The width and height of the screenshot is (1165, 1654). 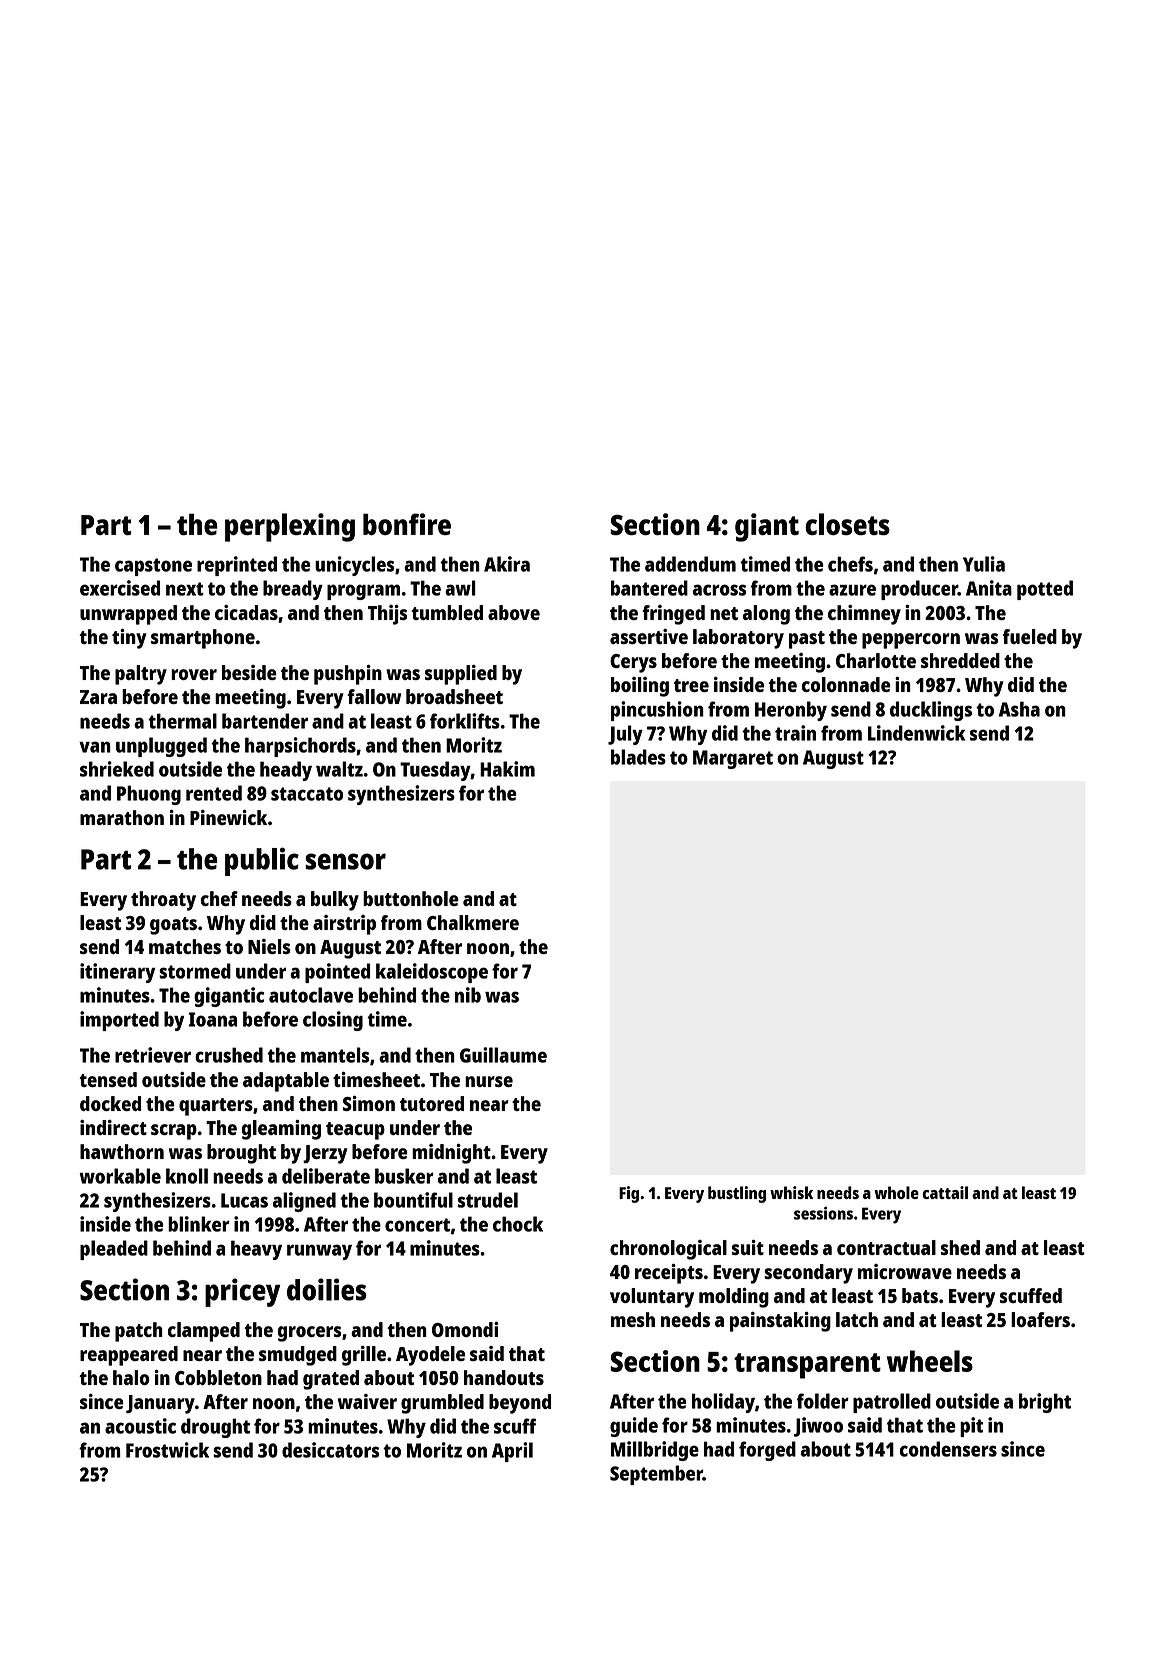 What do you see at coordinates (468, 995) in the screenshot?
I see `nib` at bounding box center [468, 995].
